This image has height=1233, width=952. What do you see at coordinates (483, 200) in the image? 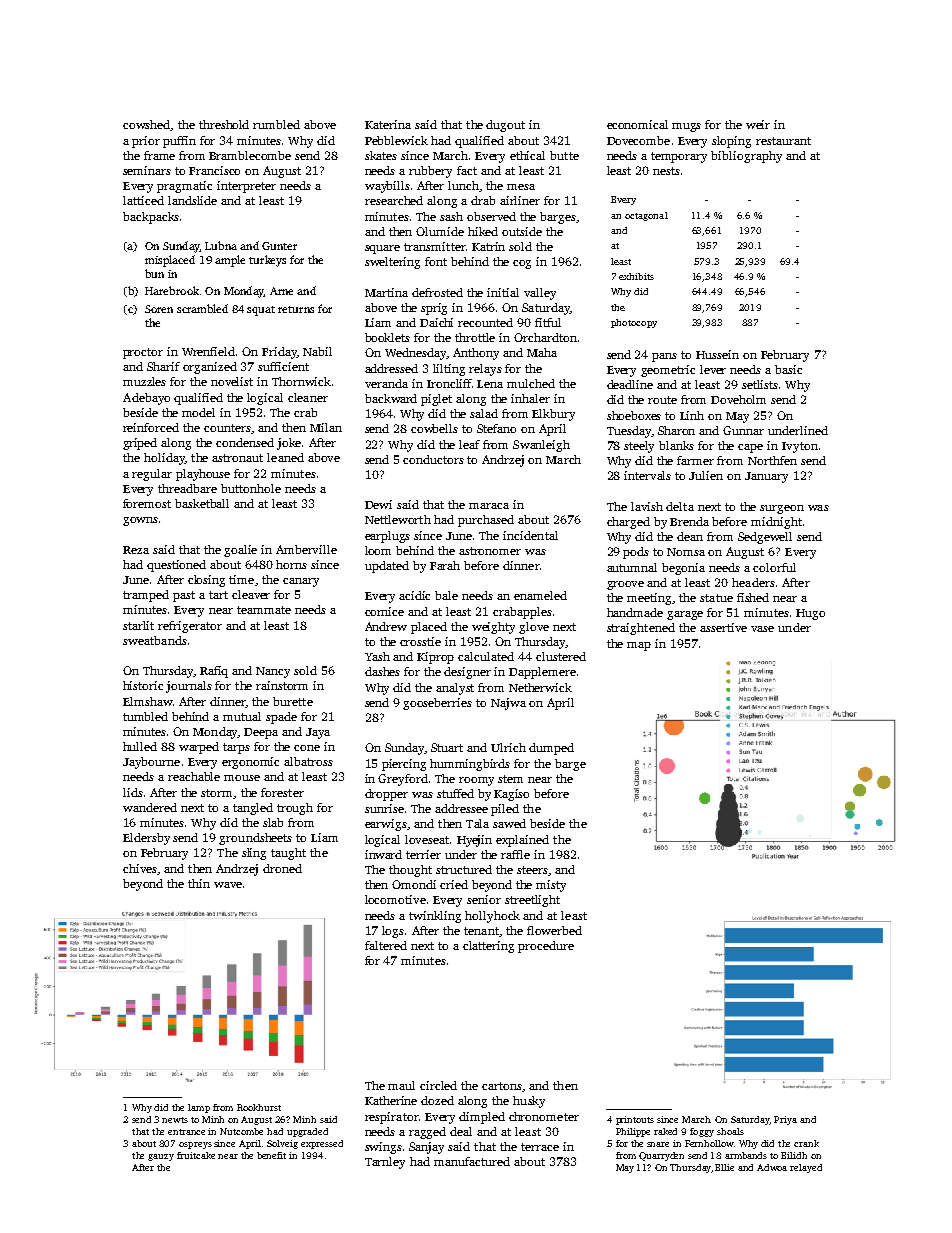
I see `drab` at bounding box center [483, 200].
